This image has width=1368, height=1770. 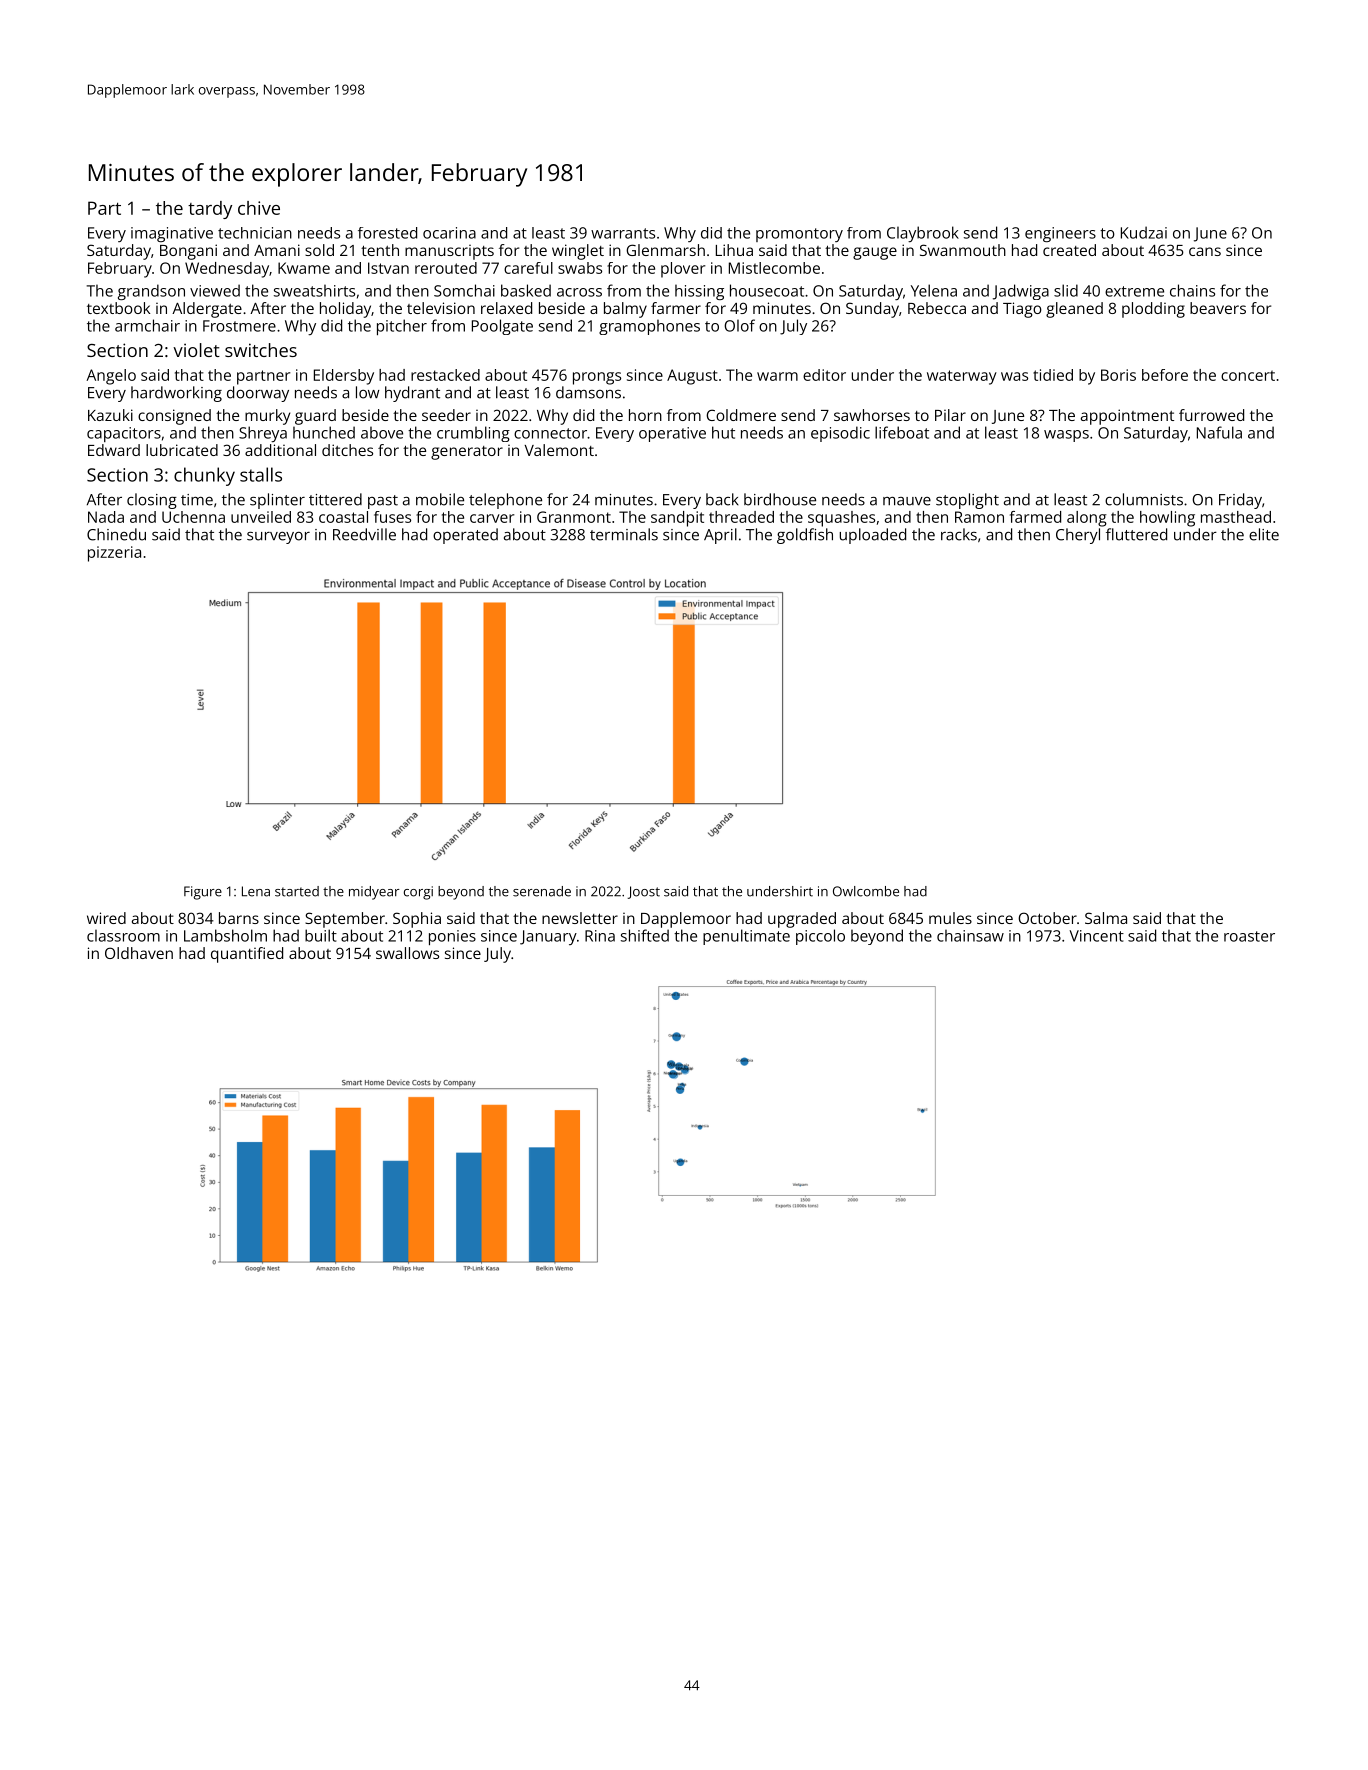 What do you see at coordinates (1144, 232) in the image?
I see `Kudzai` at bounding box center [1144, 232].
